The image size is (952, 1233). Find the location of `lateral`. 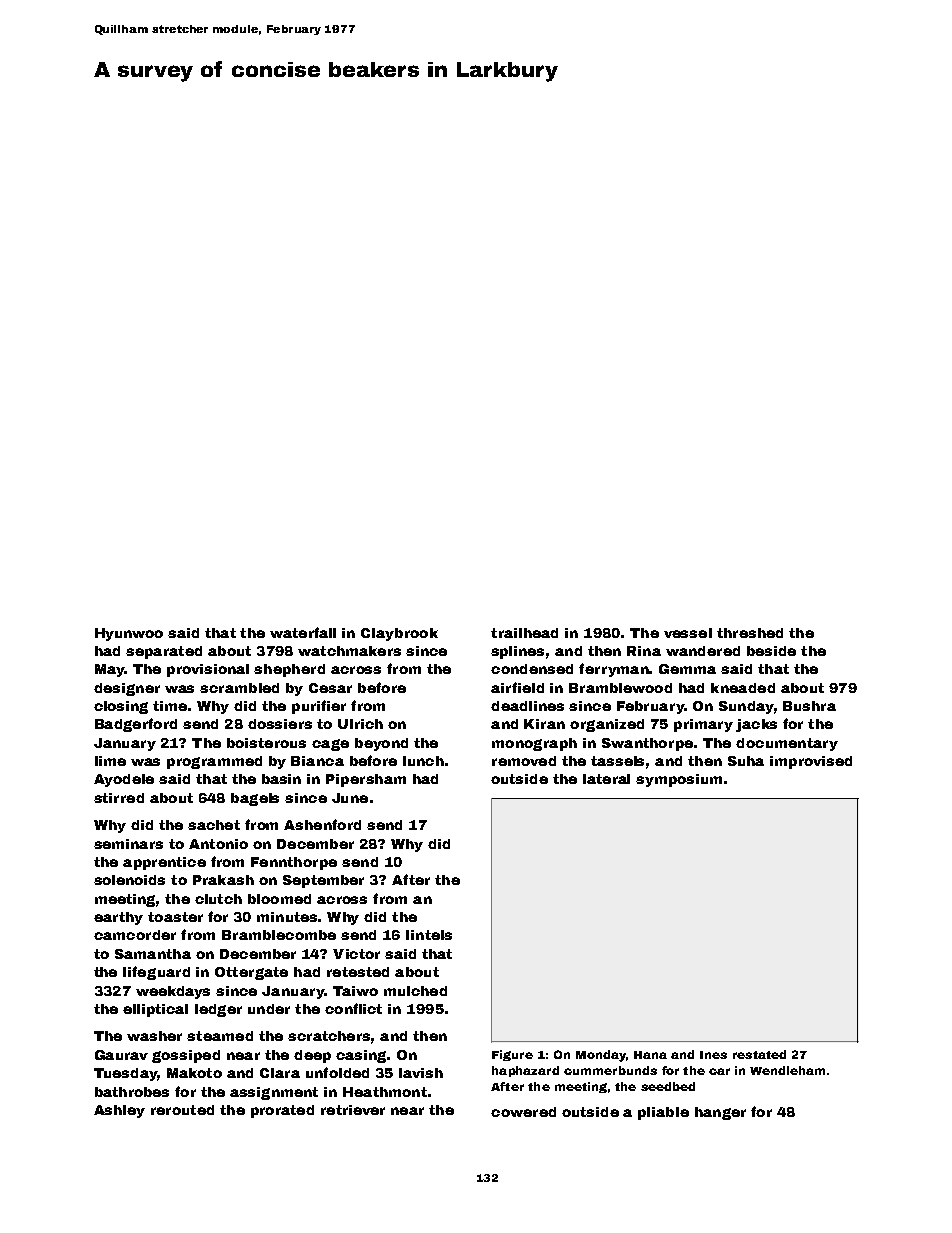

lateral is located at coordinates (606, 779).
